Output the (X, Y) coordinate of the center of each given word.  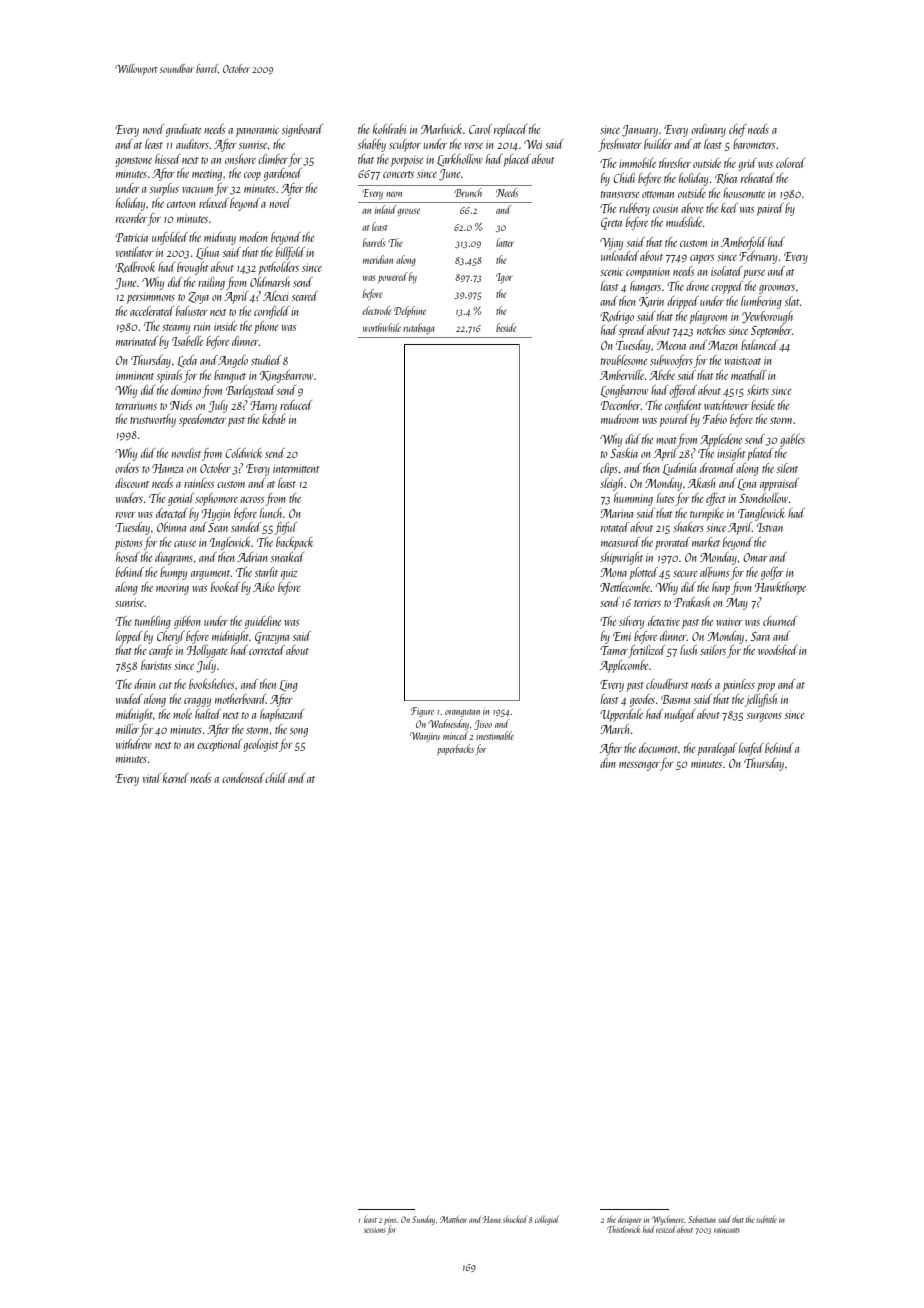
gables (792, 440)
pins (390, 1221)
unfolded (170, 238)
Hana (492, 1219)
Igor (504, 278)
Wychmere (668, 1220)
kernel (176, 778)
